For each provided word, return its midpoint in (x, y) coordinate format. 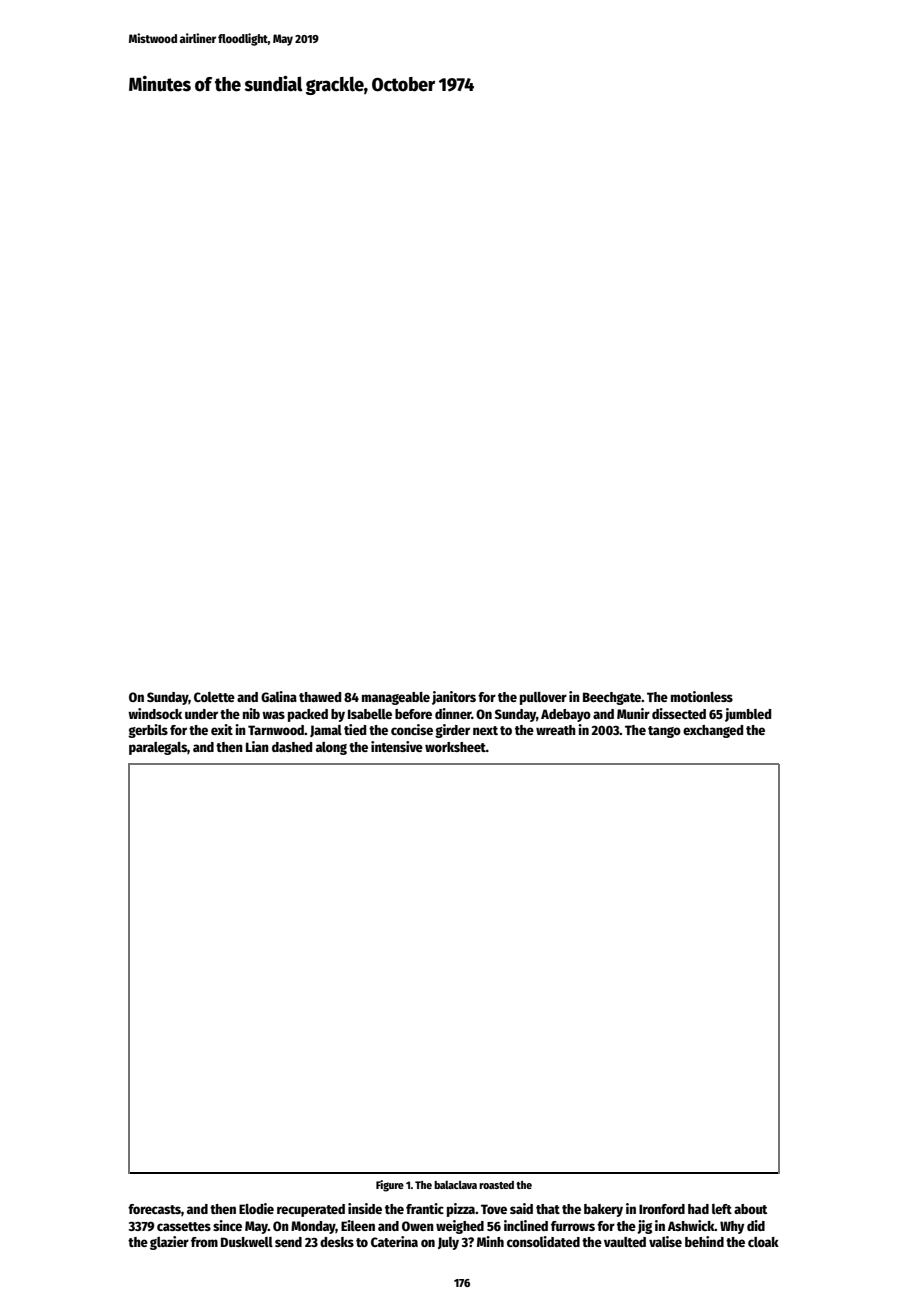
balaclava (455, 1184)
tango (664, 732)
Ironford (662, 1209)
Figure (390, 1186)
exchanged (713, 731)
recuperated (311, 1210)
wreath (556, 730)
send (288, 1242)
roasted (496, 1185)
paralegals (158, 748)
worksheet (455, 747)
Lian (257, 746)
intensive (397, 746)
